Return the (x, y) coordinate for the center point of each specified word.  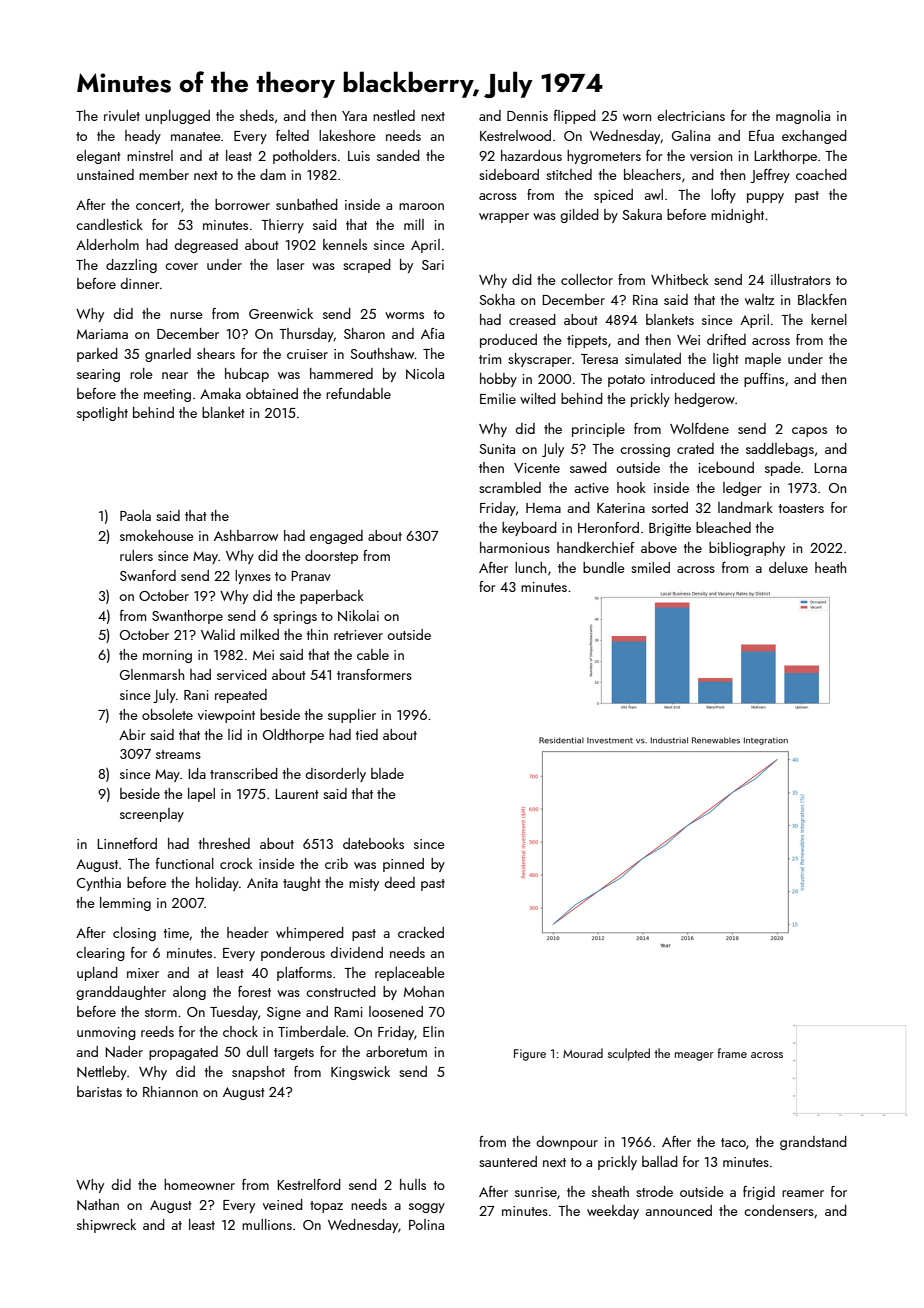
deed (399, 882)
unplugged (177, 117)
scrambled (510, 487)
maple (763, 360)
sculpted (629, 1054)
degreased (206, 246)
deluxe (788, 567)
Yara (354, 116)
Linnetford (127, 843)
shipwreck (106, 1226)
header (247, 932)
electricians (691, 115)
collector (587, 279)
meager (694, 1056)
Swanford (148, 575)
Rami (348, 1012)
